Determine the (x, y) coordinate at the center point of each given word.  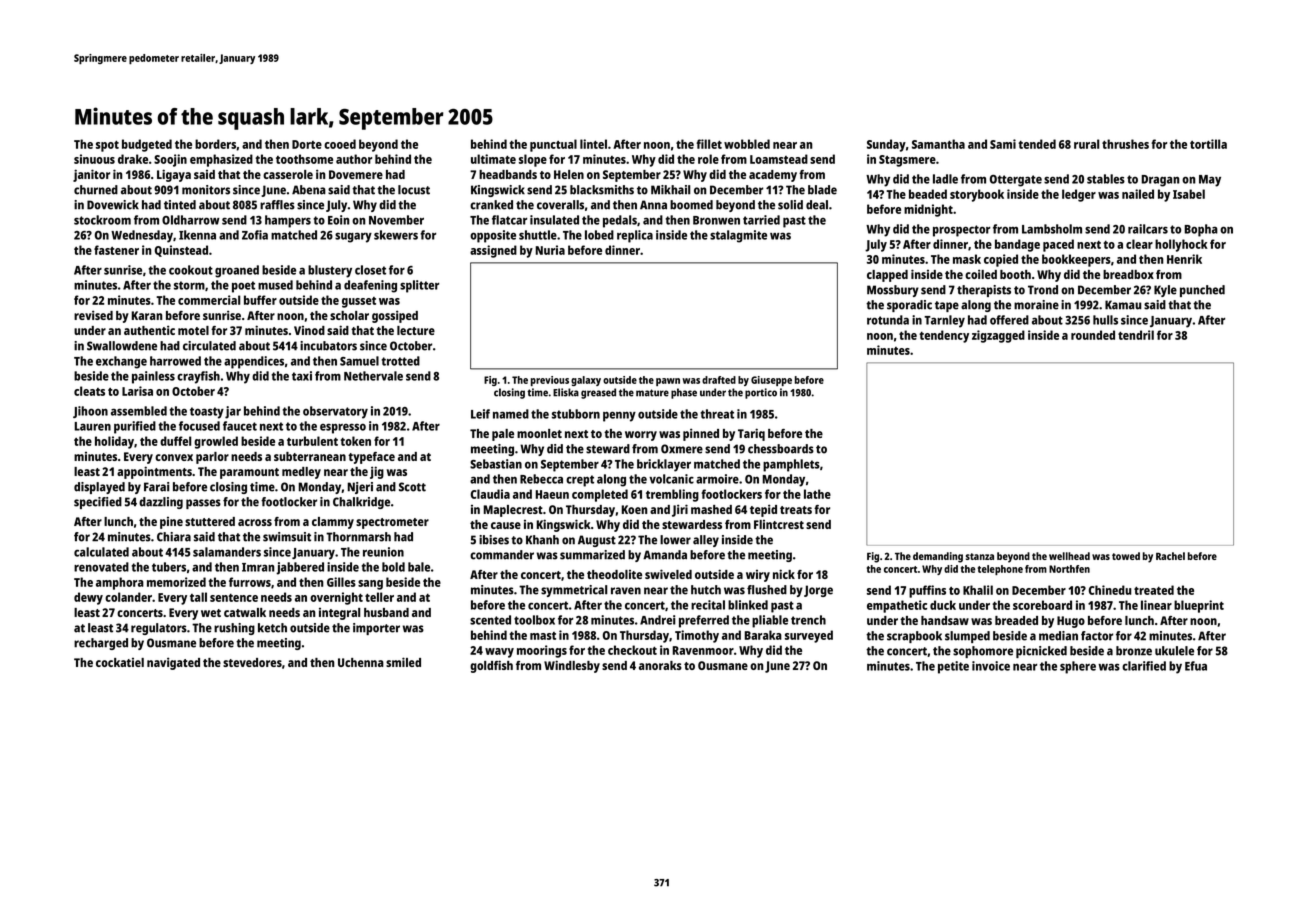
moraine (1036, 305)
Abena (309, 190)
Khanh (542, 540)
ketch (272, 628)
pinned (701, 434)
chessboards (781, 449)
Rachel (1170, 556)
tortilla (1208, 144)
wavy (499, 653)
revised (93, 315)
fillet (709, 144)
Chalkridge (361, 503)
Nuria (550, 250)
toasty (207, 413)
